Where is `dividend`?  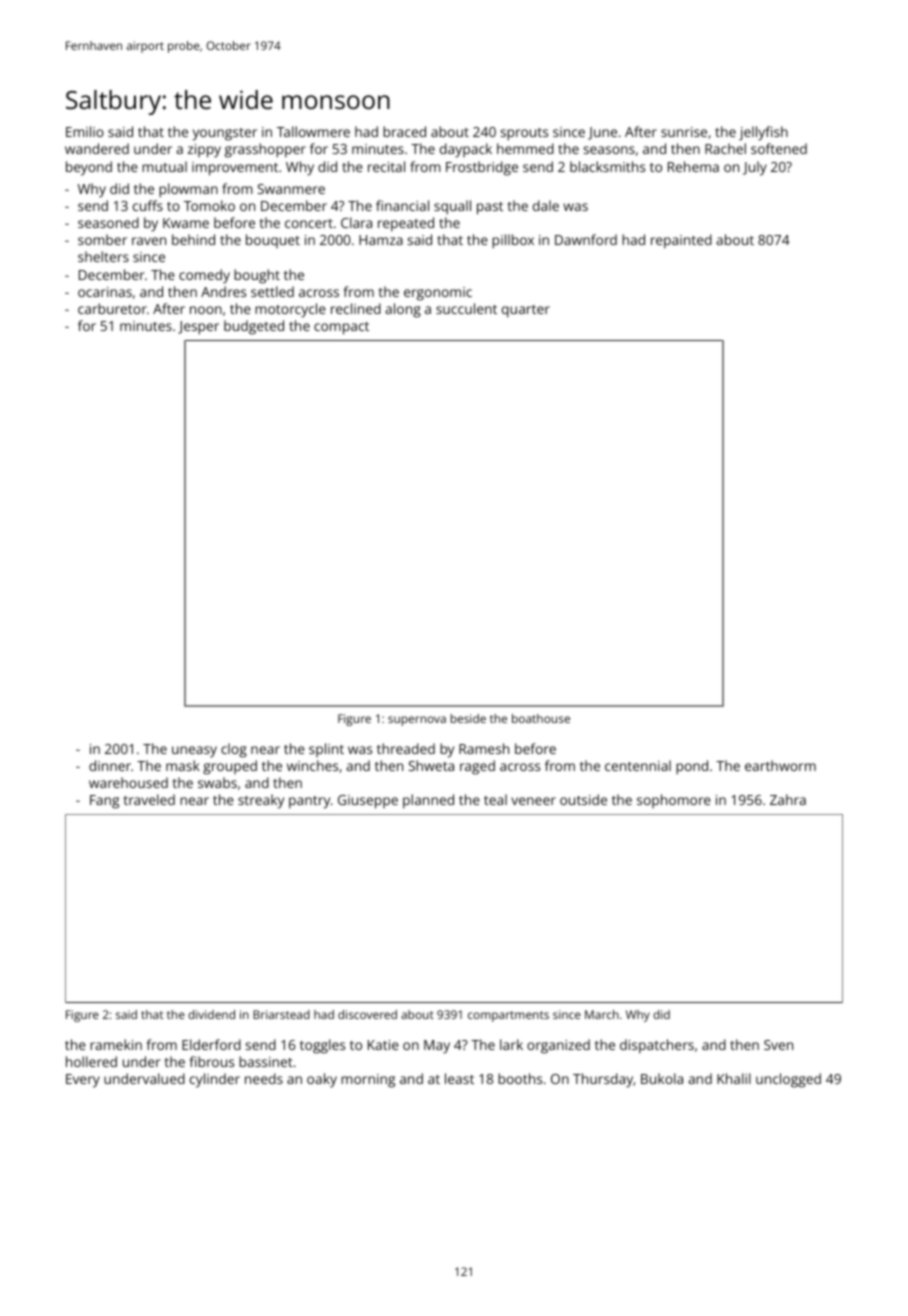 dividend is located at coordinates (211, 1014).
